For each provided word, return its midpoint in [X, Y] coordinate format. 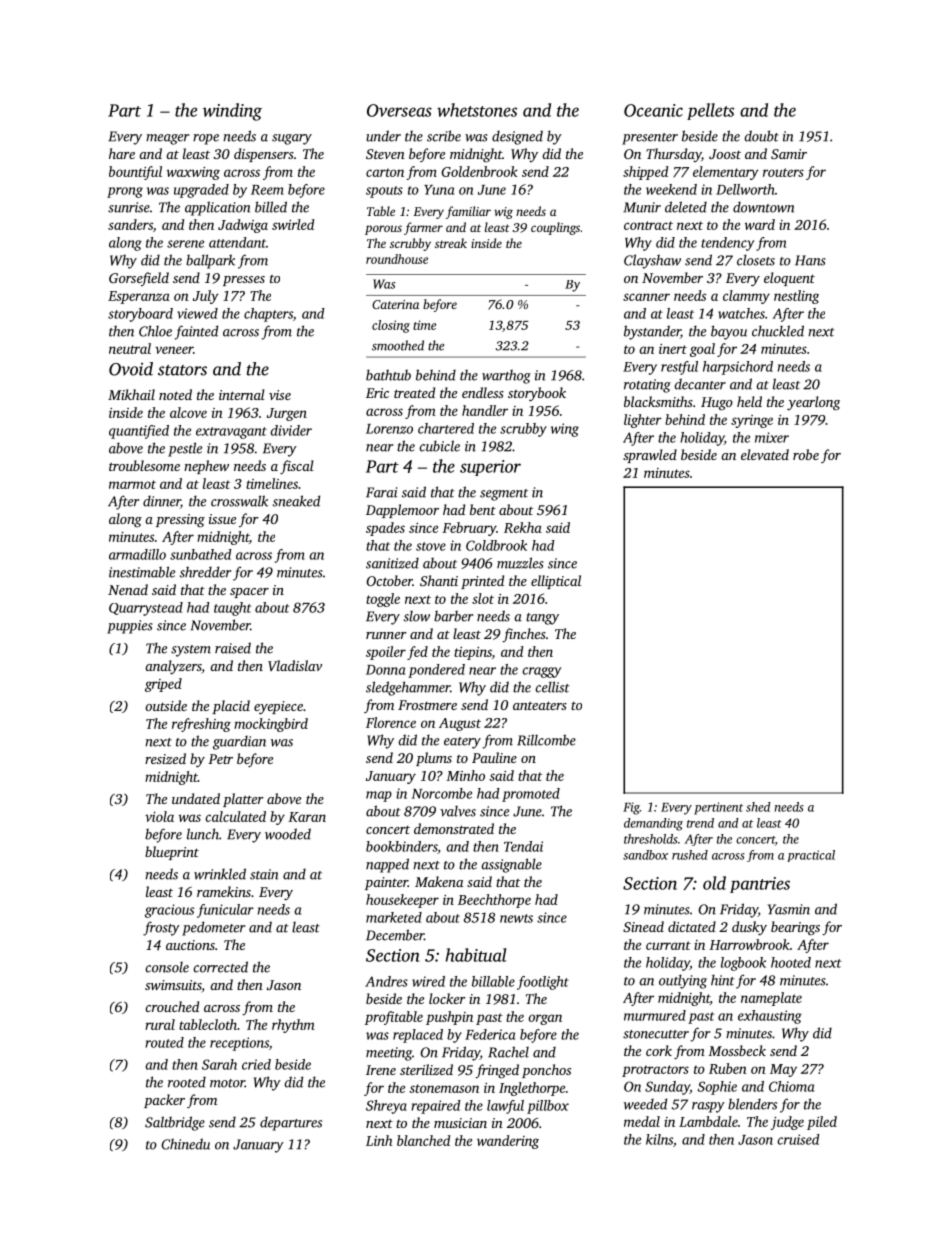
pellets [710, 111]
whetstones [477, 110]
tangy [542, 619]
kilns [659, 1139]
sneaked [296, 501]
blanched [423, 1140]
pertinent [718, 808]
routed [164, 1042]
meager [167, 139]
